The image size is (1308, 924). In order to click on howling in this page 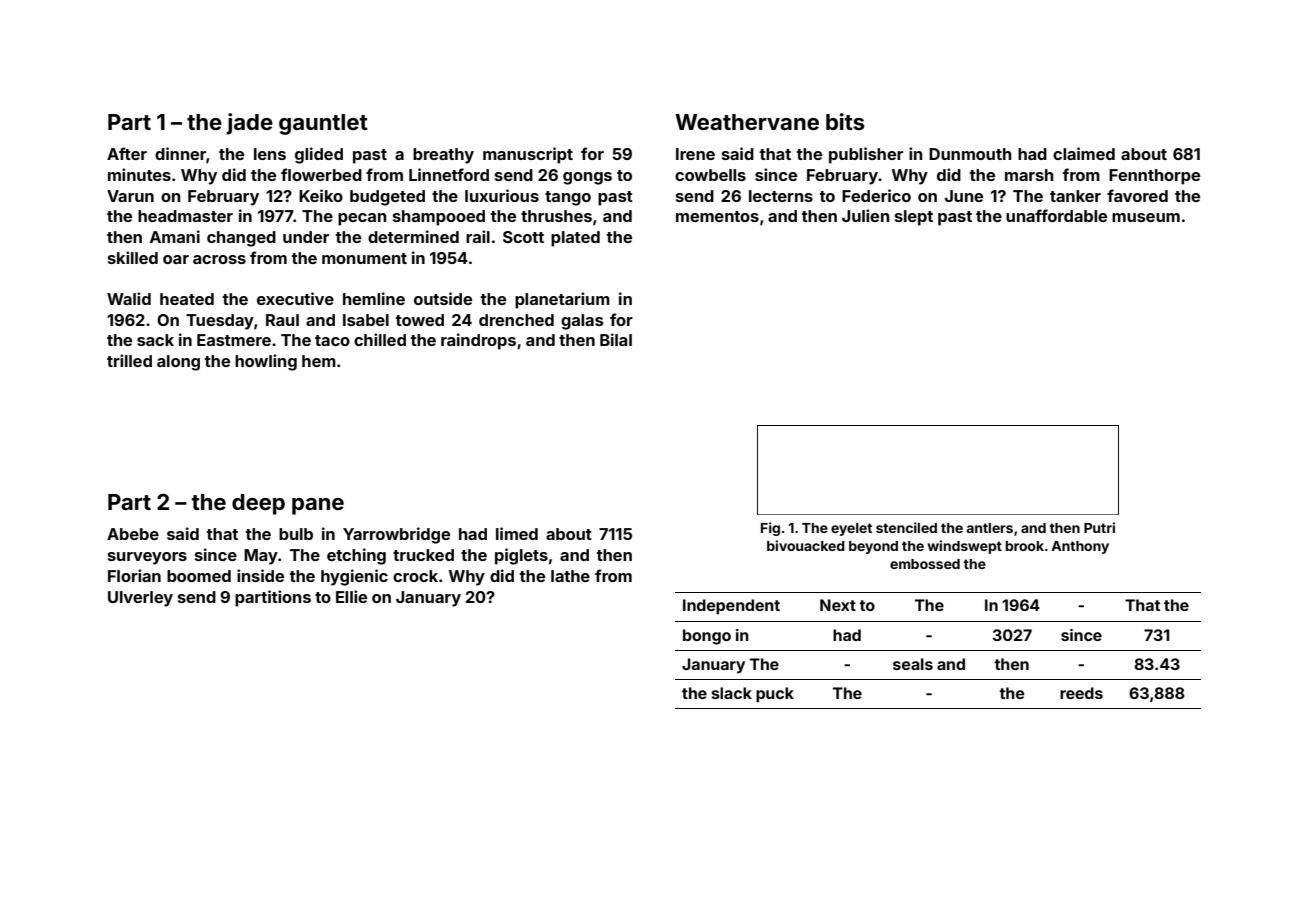, I will do `click(266, 362)`.
